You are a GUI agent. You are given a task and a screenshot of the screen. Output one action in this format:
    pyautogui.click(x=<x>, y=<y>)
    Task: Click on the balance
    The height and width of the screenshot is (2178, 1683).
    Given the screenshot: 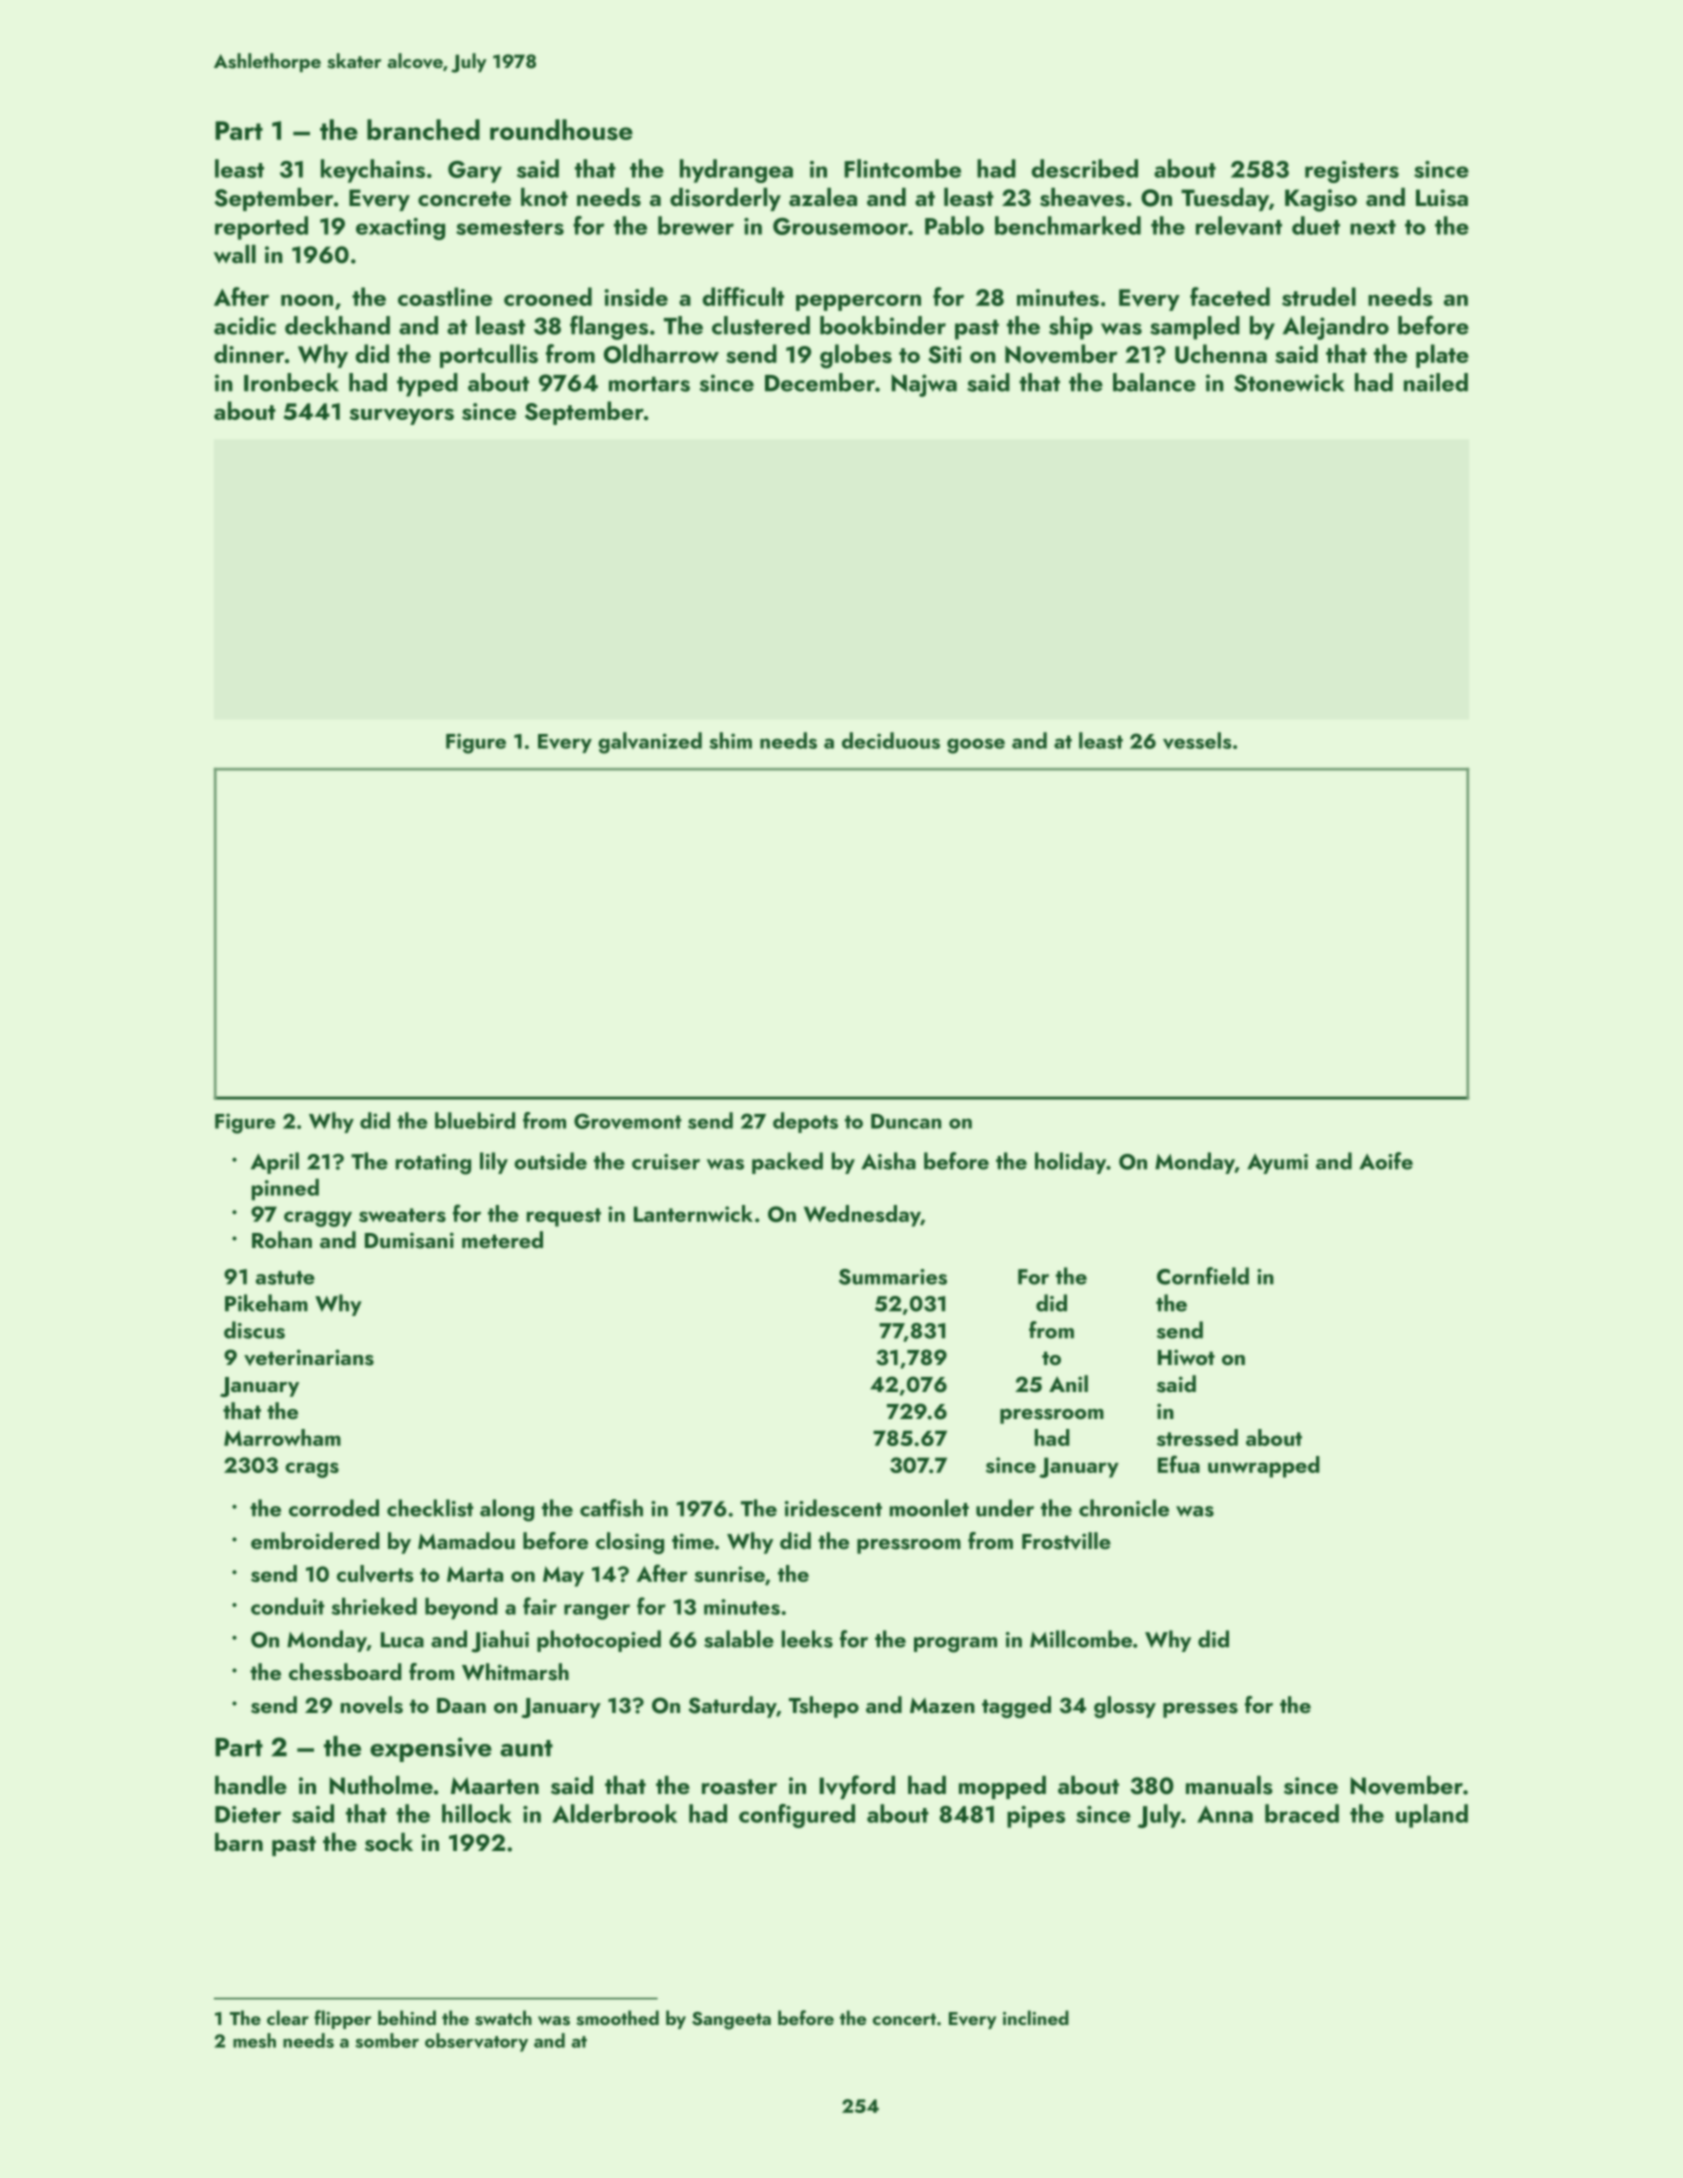 What is the action you would take?
    pyautogui.click(x=1154, y=382)
